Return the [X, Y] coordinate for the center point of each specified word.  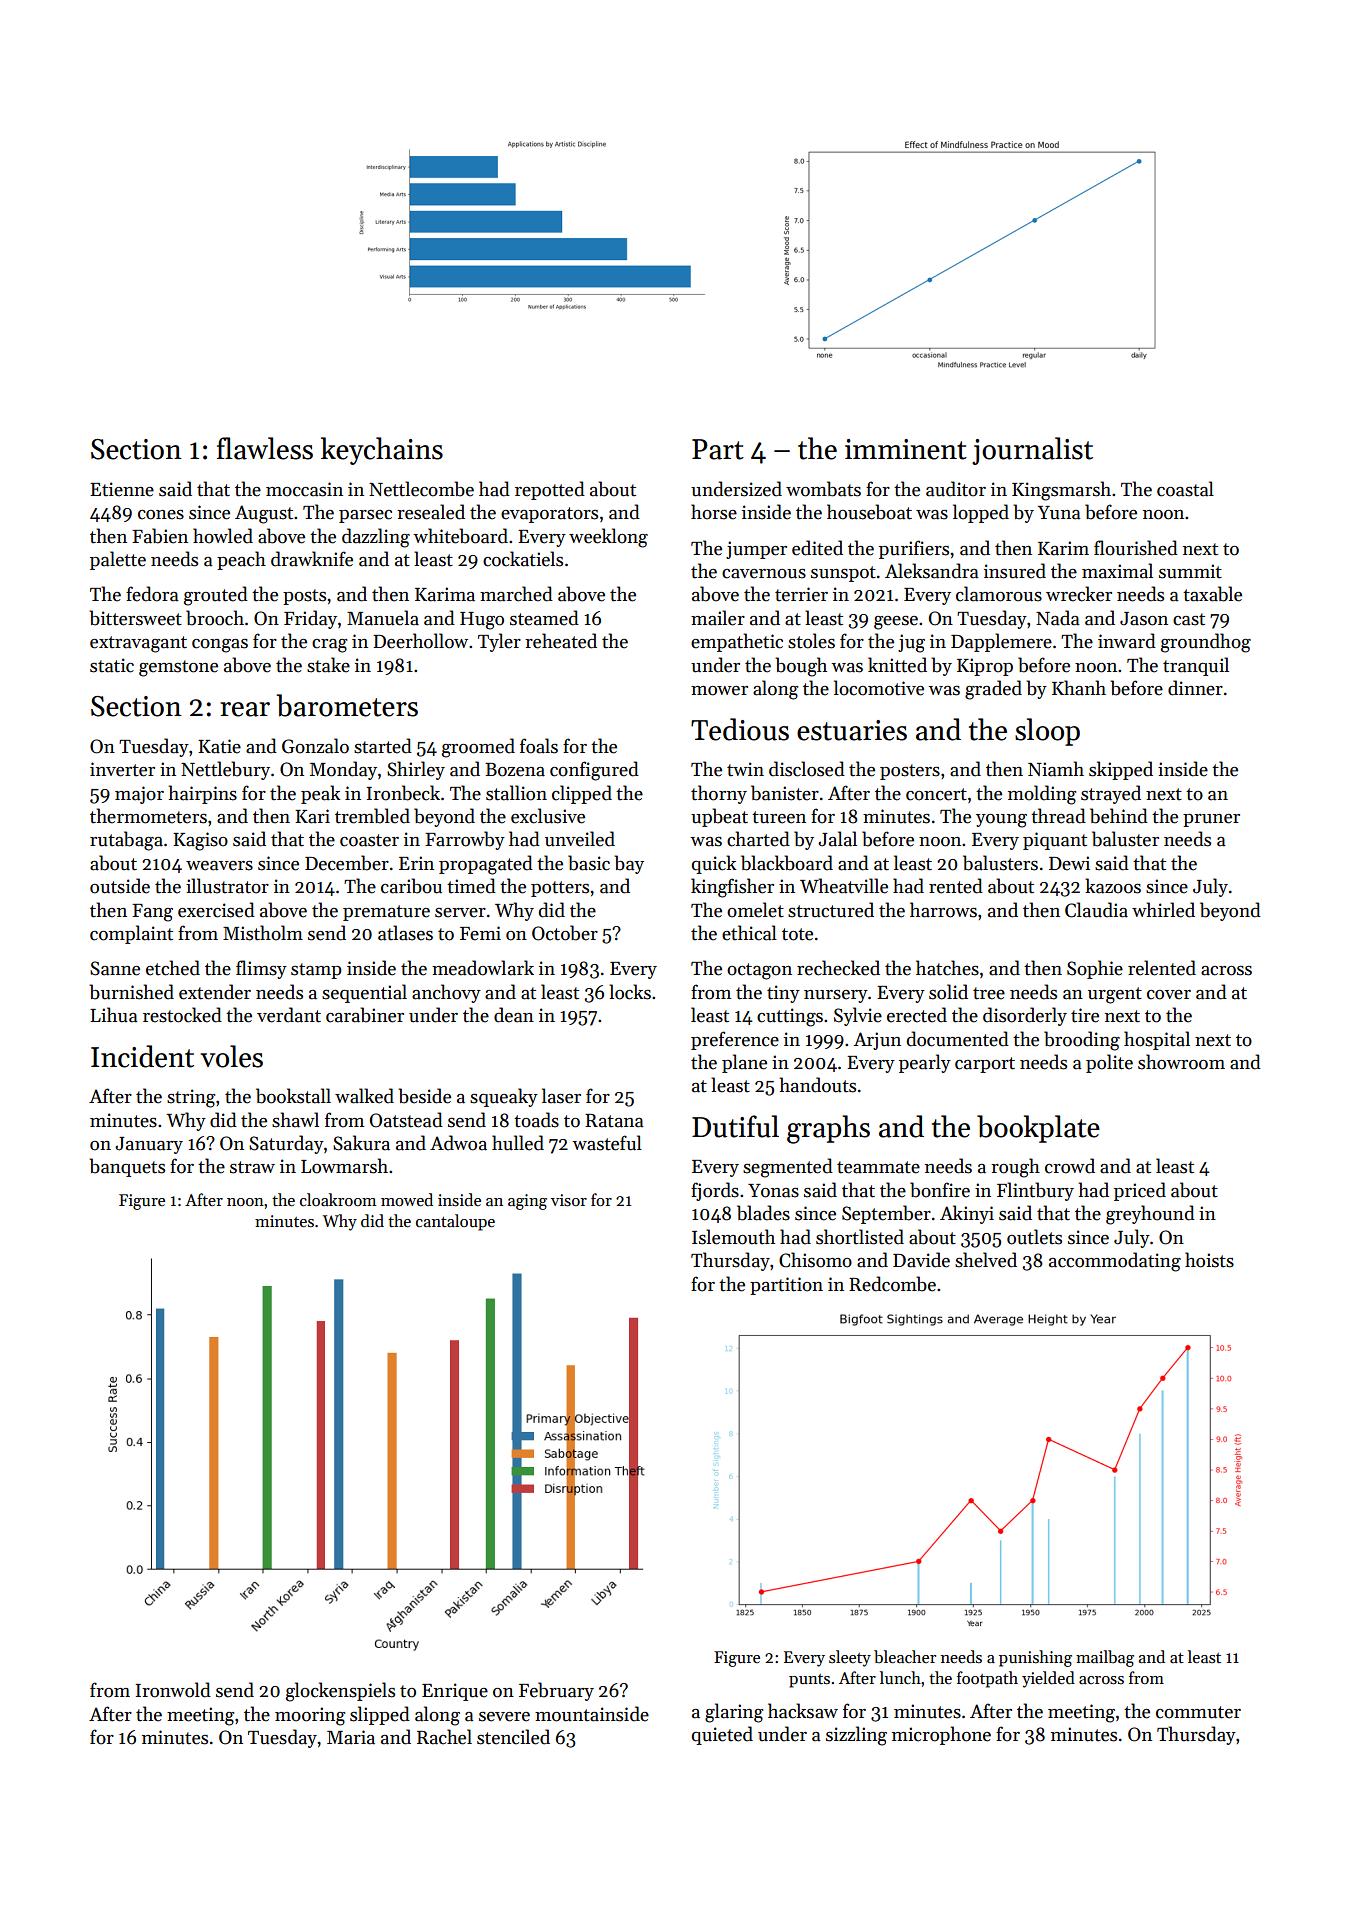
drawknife [312, 559]
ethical [749, 933]
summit [1190, 571]
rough [1015, 1168]
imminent [906, 449]
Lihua [114, 1015]
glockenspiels [340, 1692]
